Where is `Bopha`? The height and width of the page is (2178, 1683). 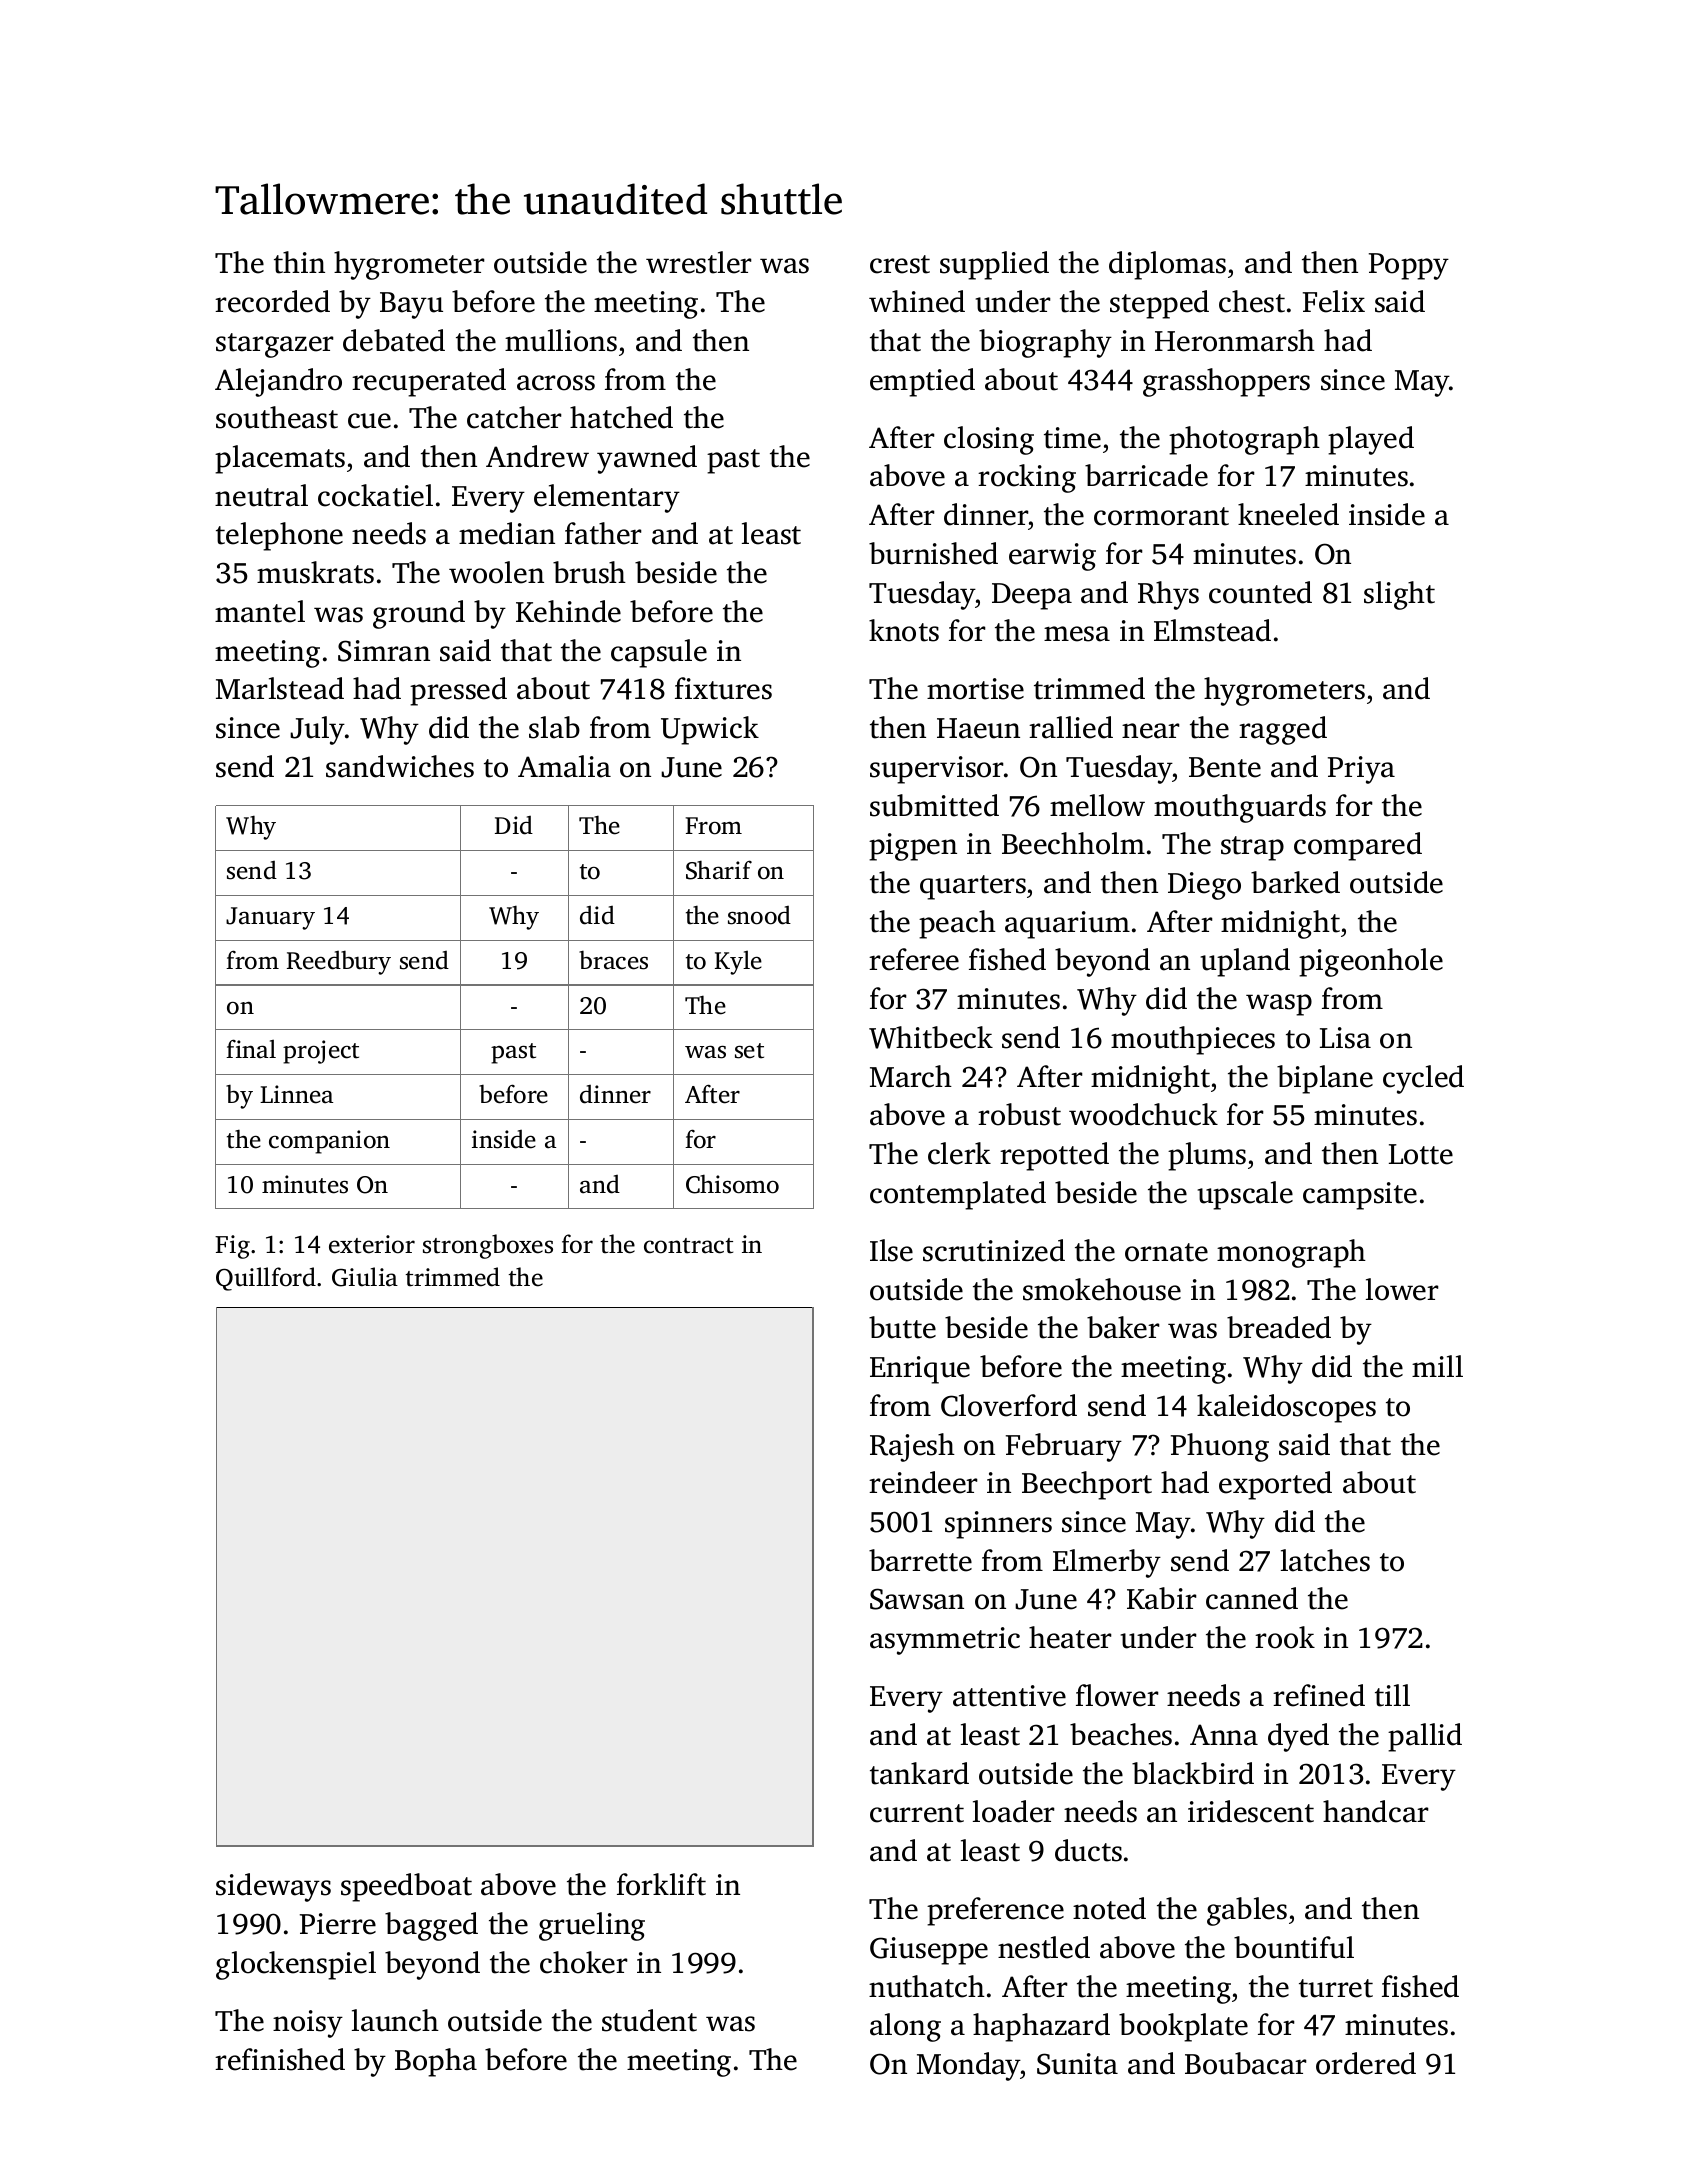 Bopha is located at coordinates (436, 2062).
